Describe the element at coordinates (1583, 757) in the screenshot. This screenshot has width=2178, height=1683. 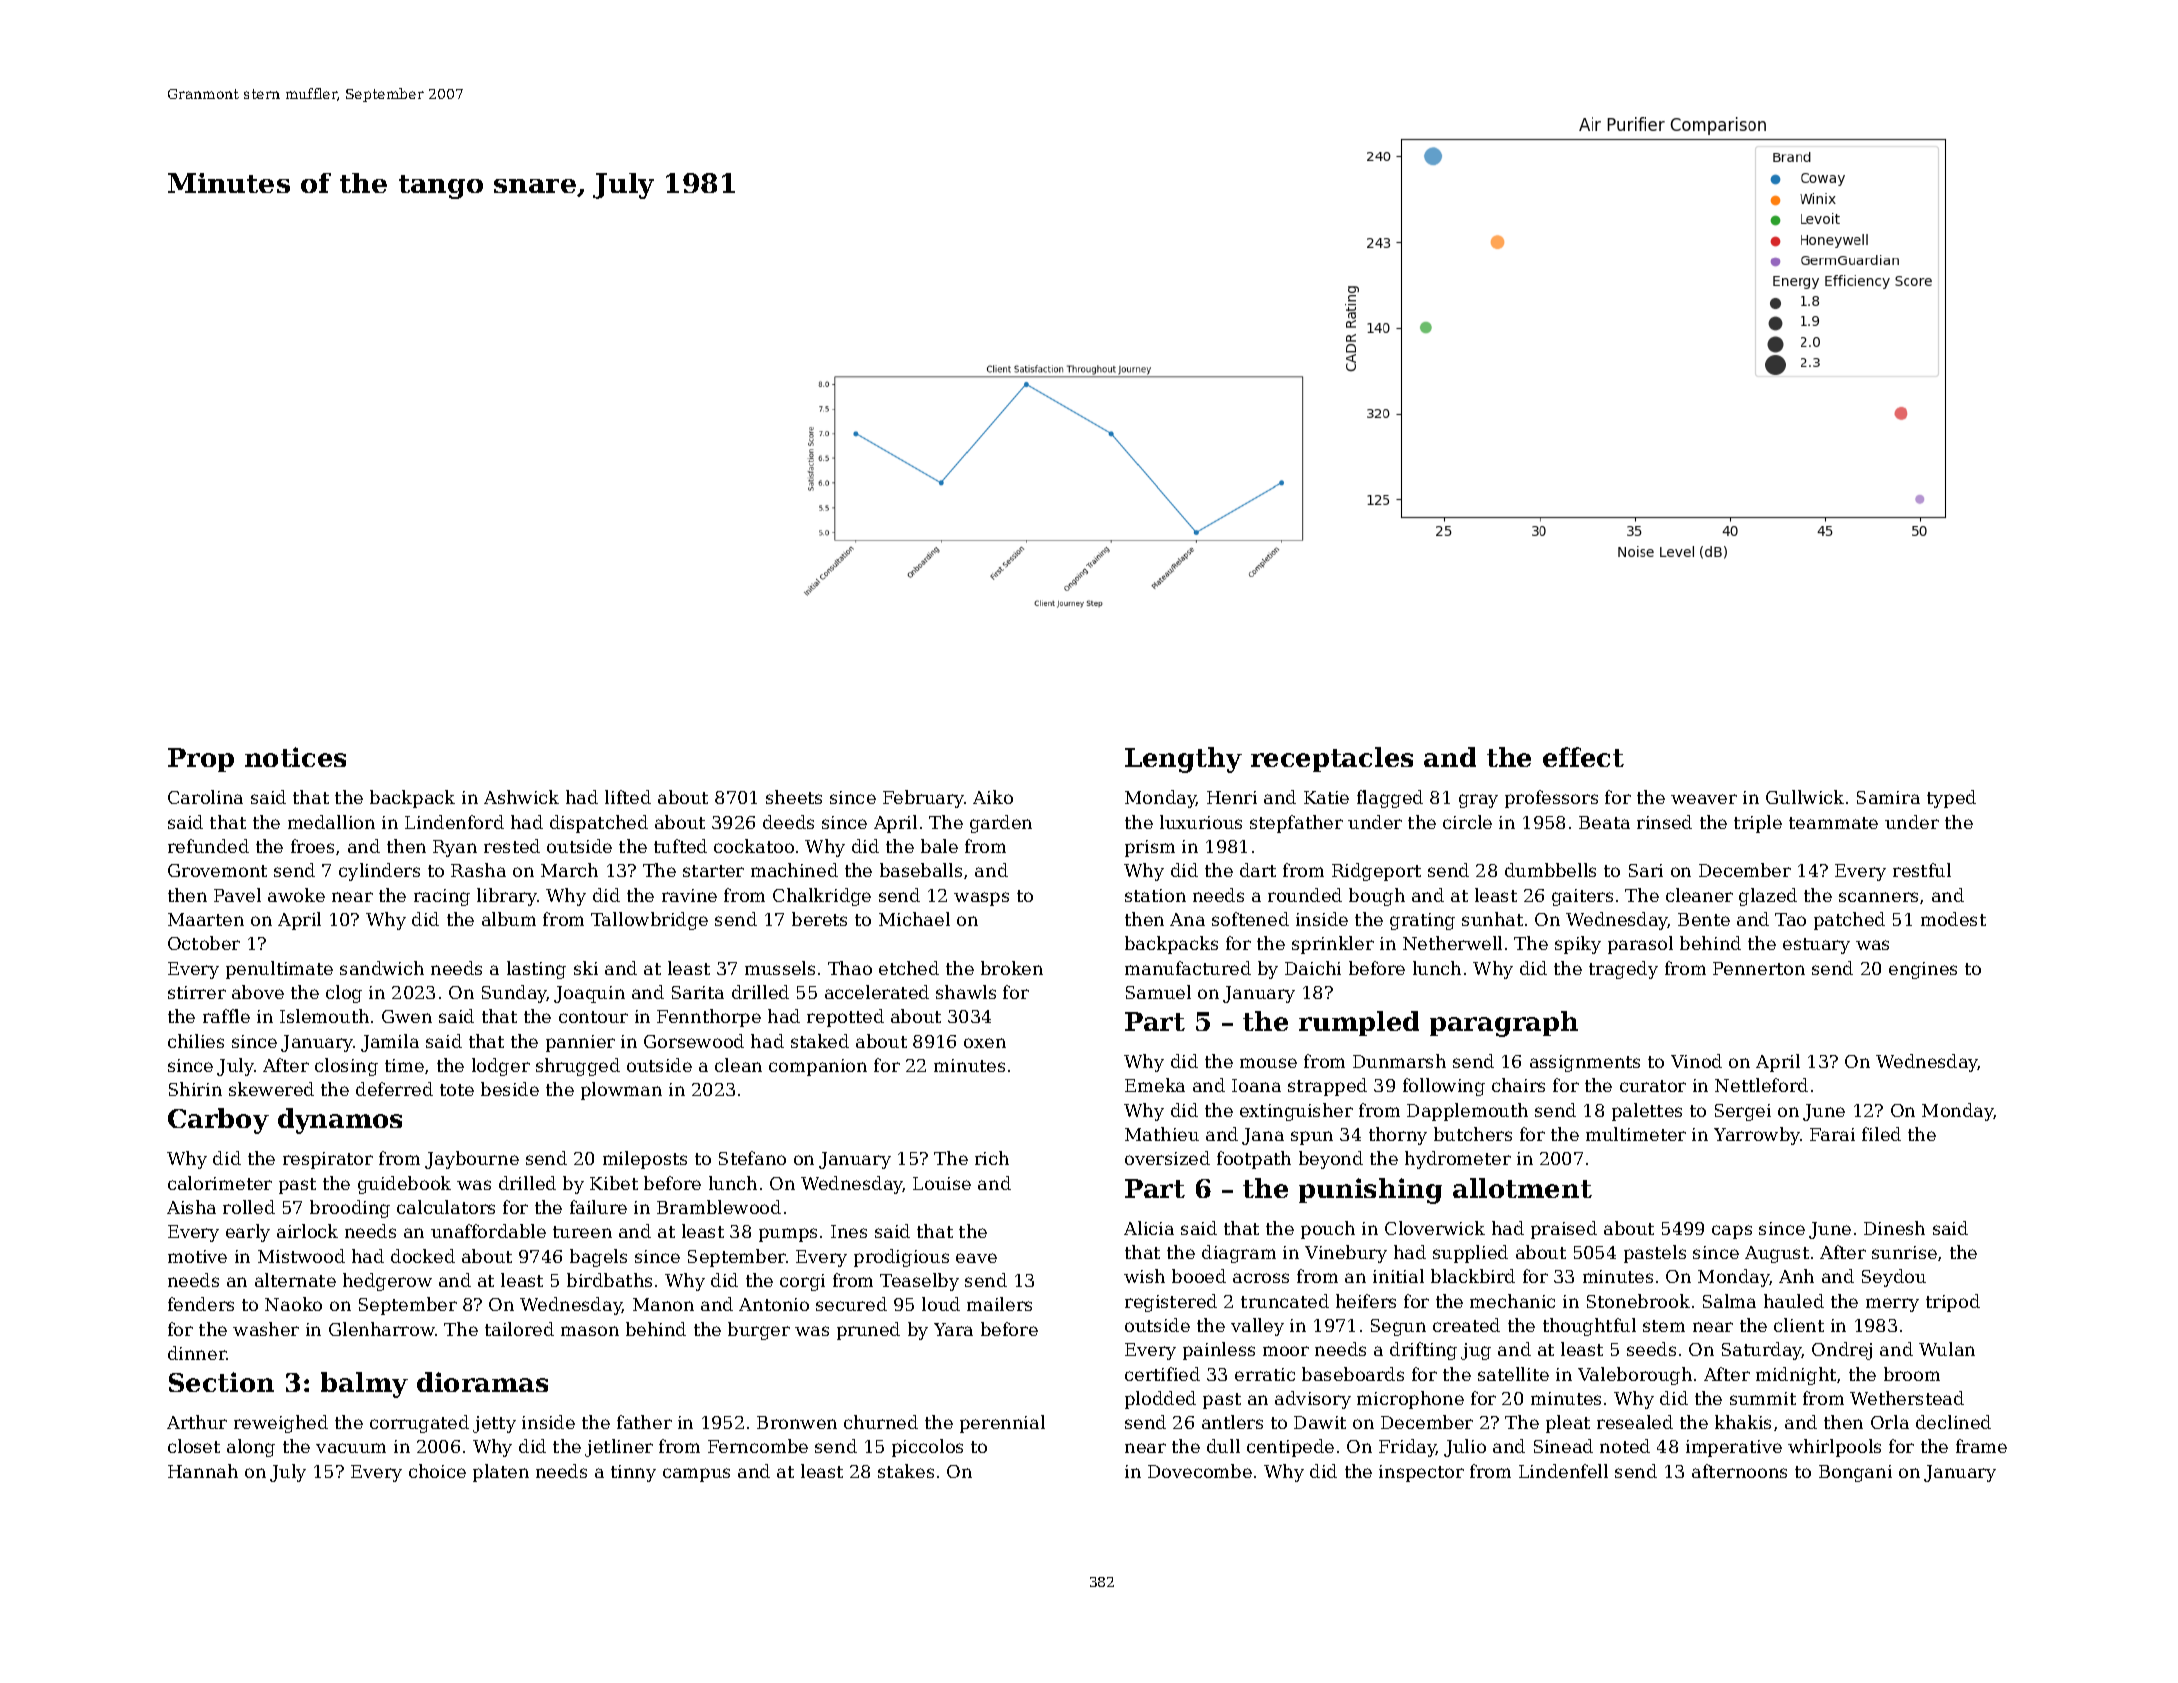
I see `effect` at that location.
